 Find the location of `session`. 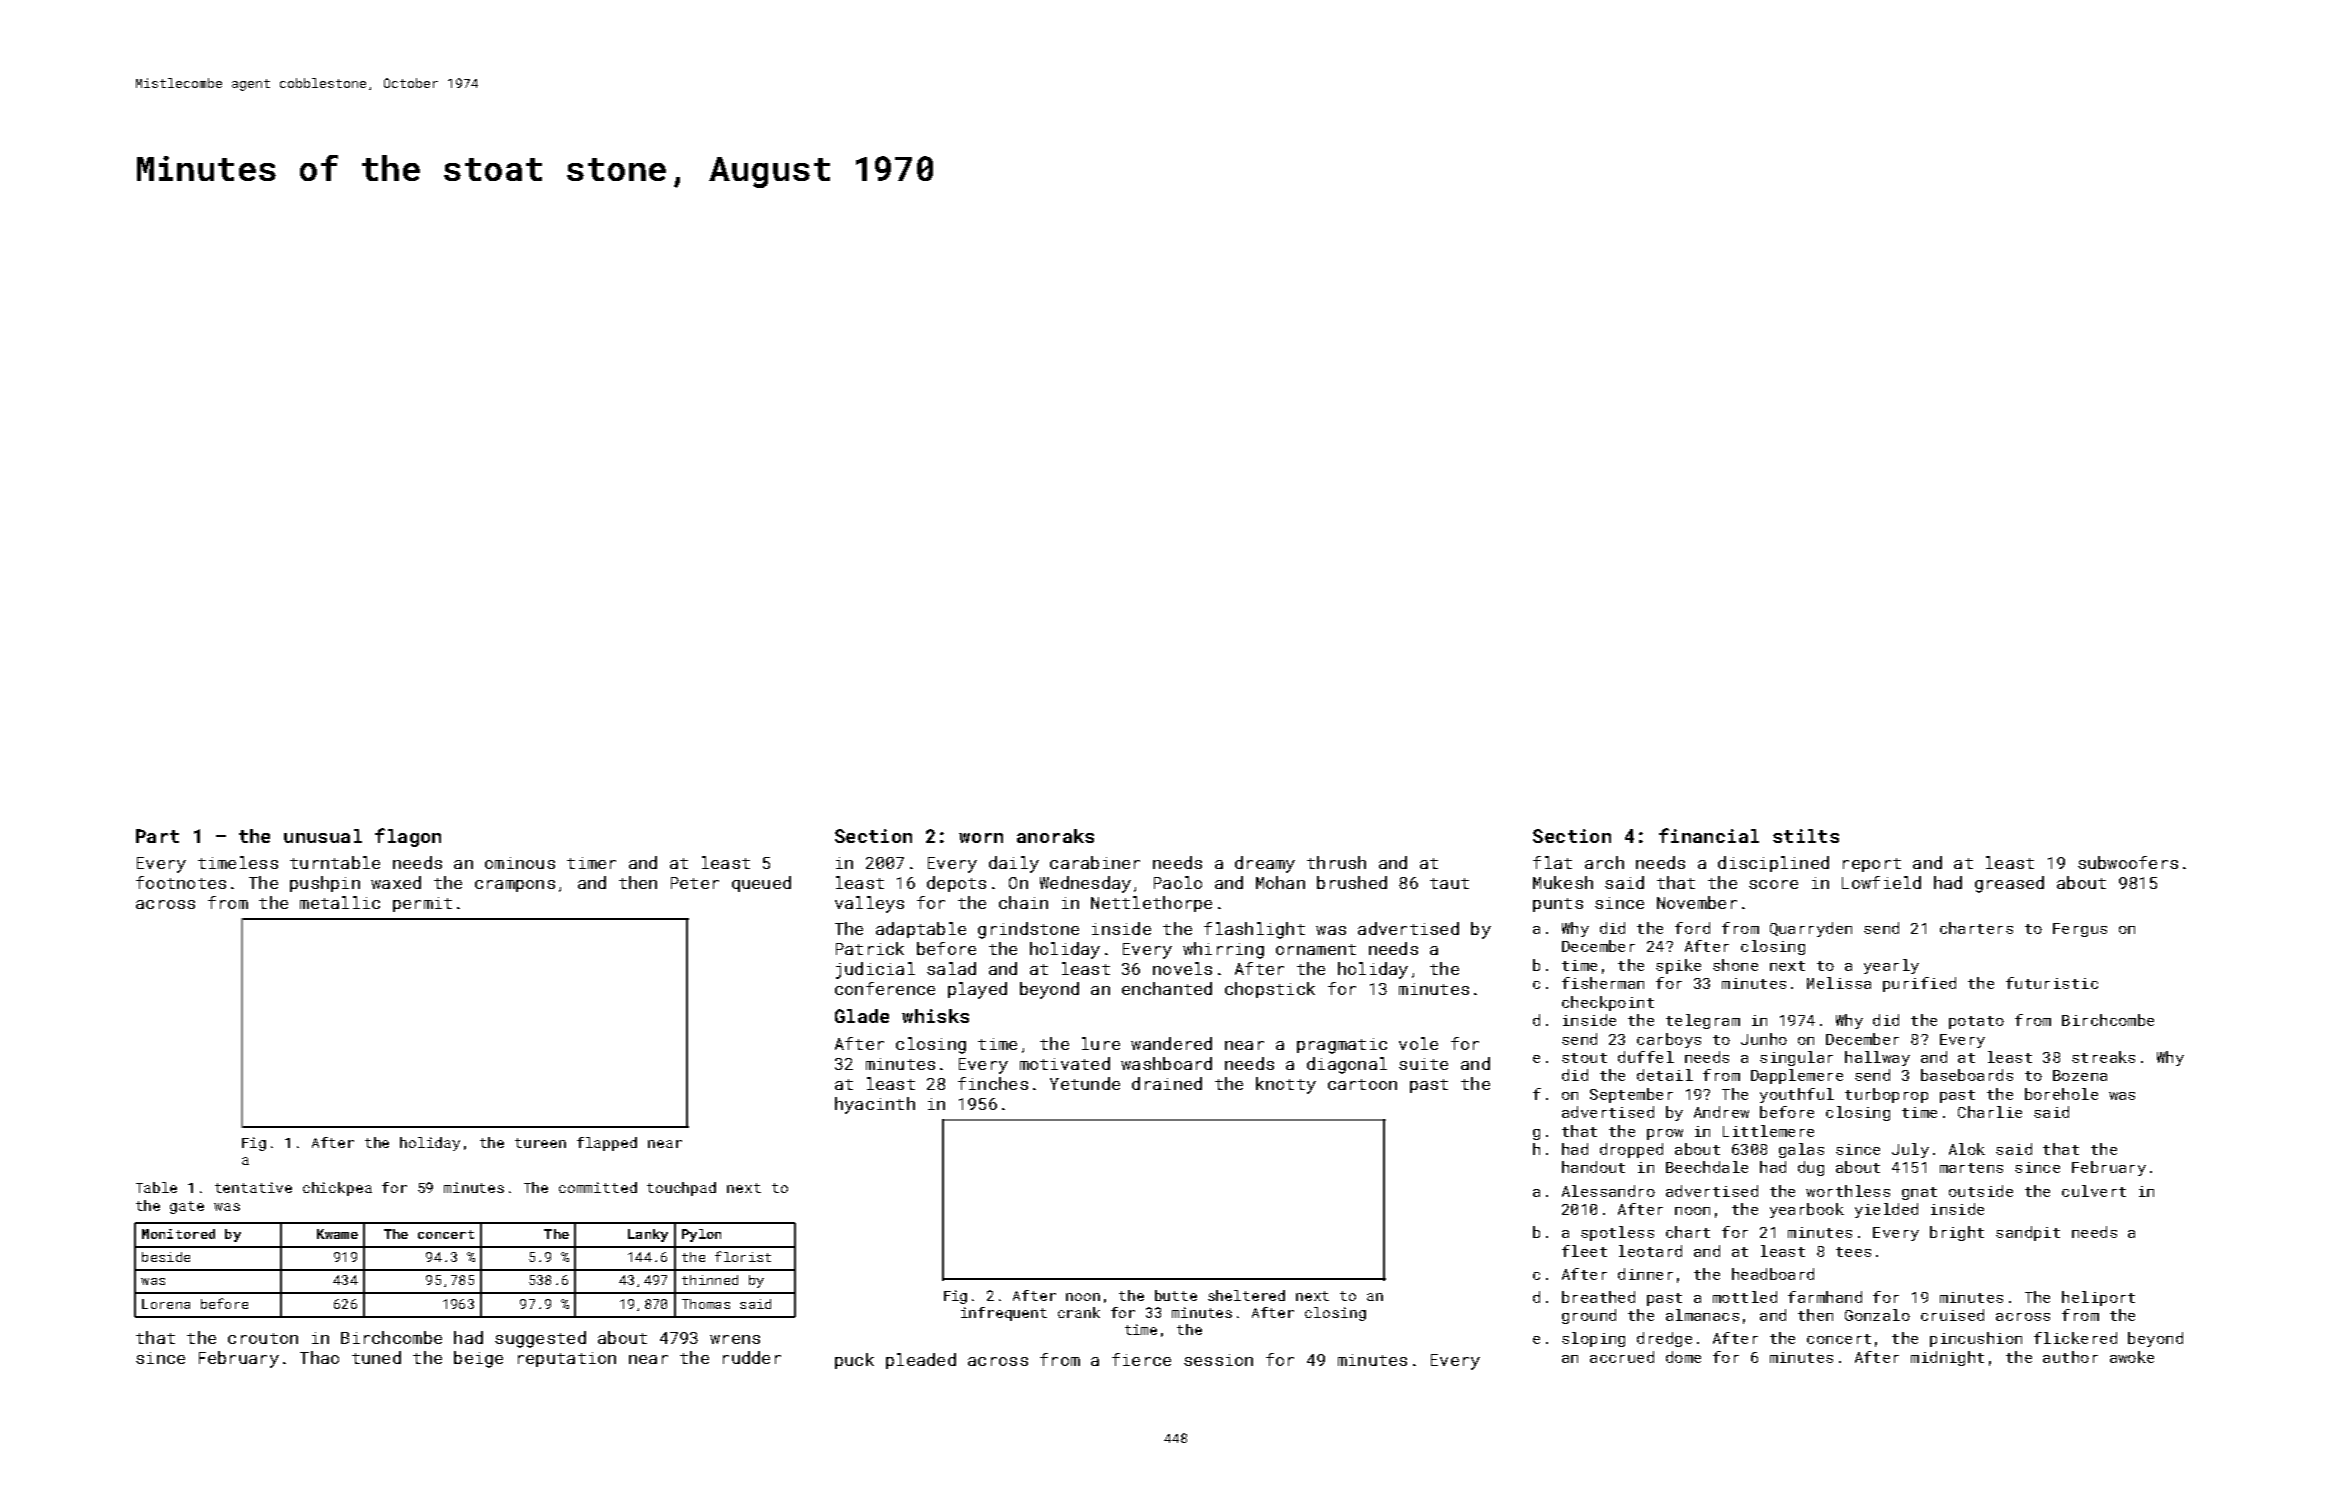

session is located at coordinates (1218, 1360).
